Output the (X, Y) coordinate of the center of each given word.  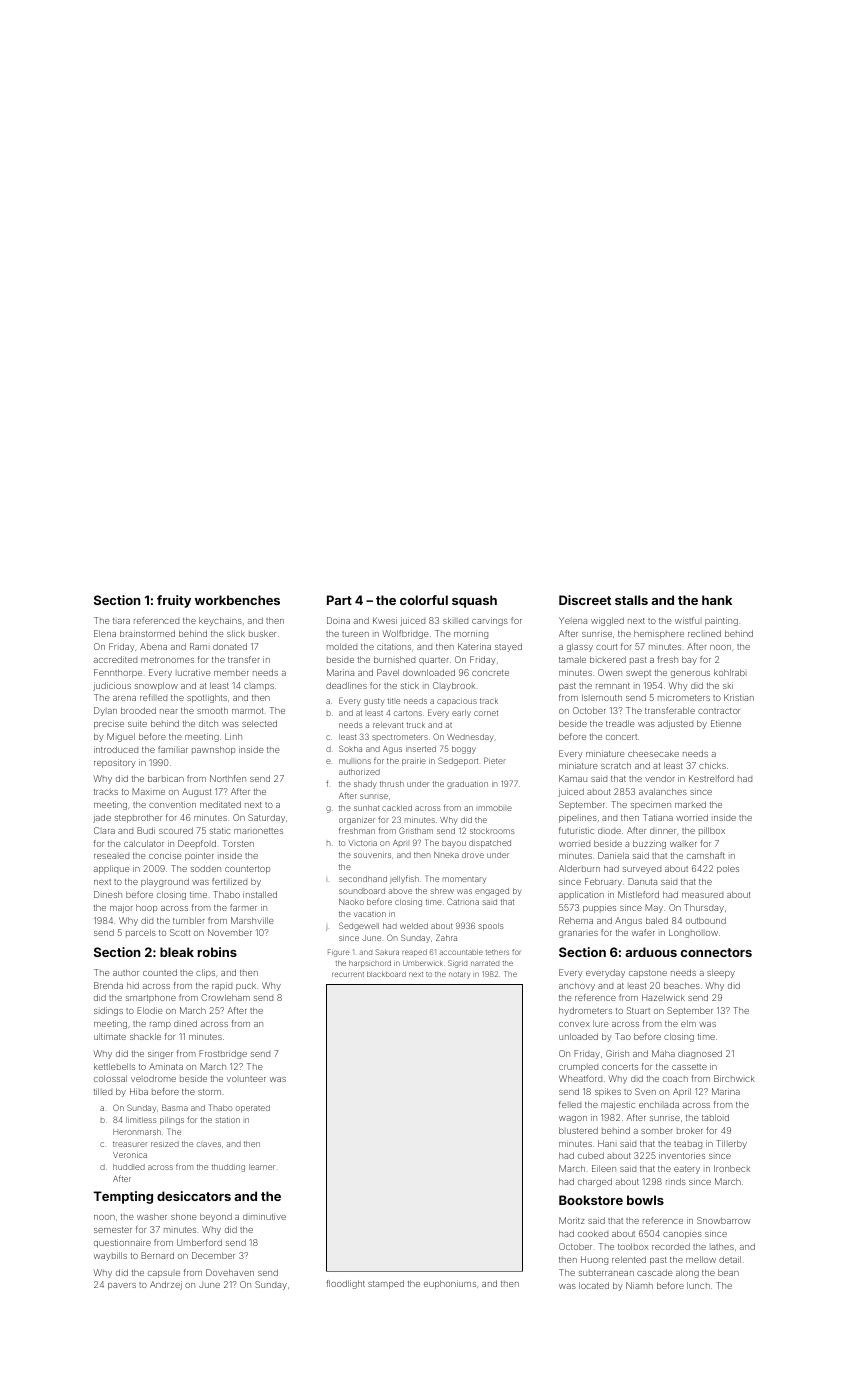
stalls (631, 600)
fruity (174, 601)
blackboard (386, 974)
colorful (424, 600)
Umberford (199, 1242)
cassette (689, 1067)
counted (160, 972)
